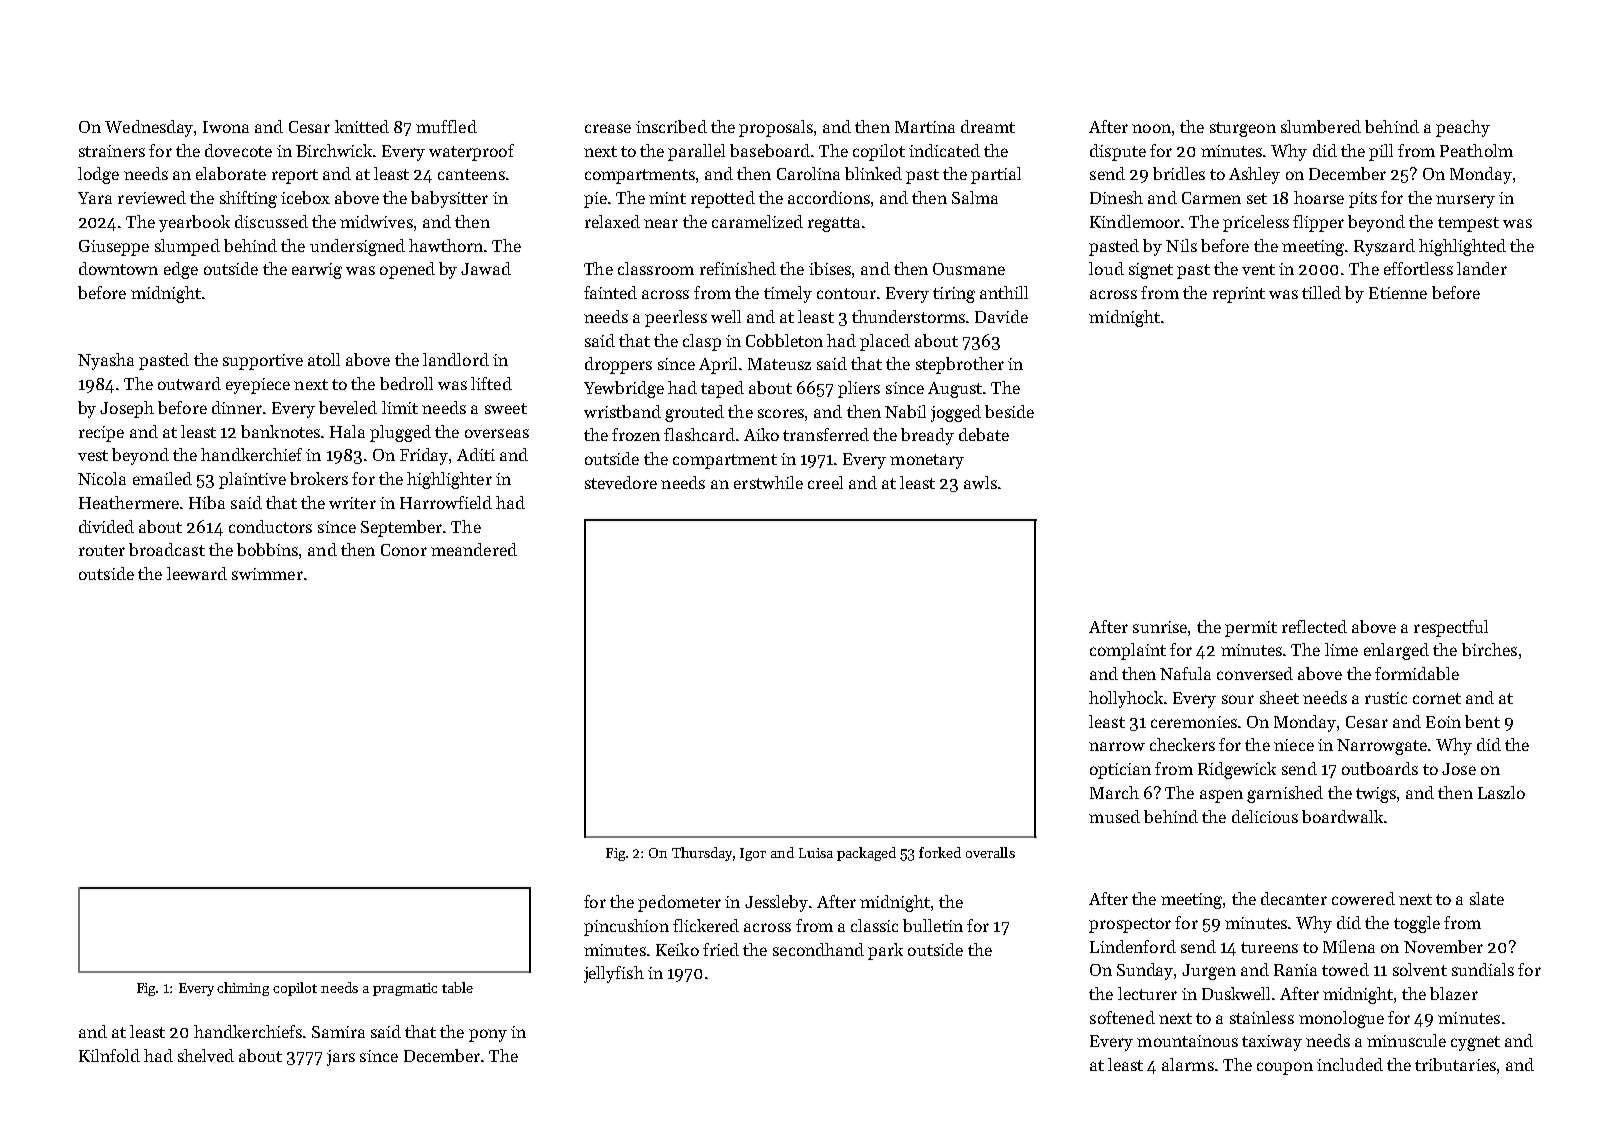  What do you see at coordinates (1321, 126) in the page?
I see `slumbered` at bounding box center [1321, 126].
